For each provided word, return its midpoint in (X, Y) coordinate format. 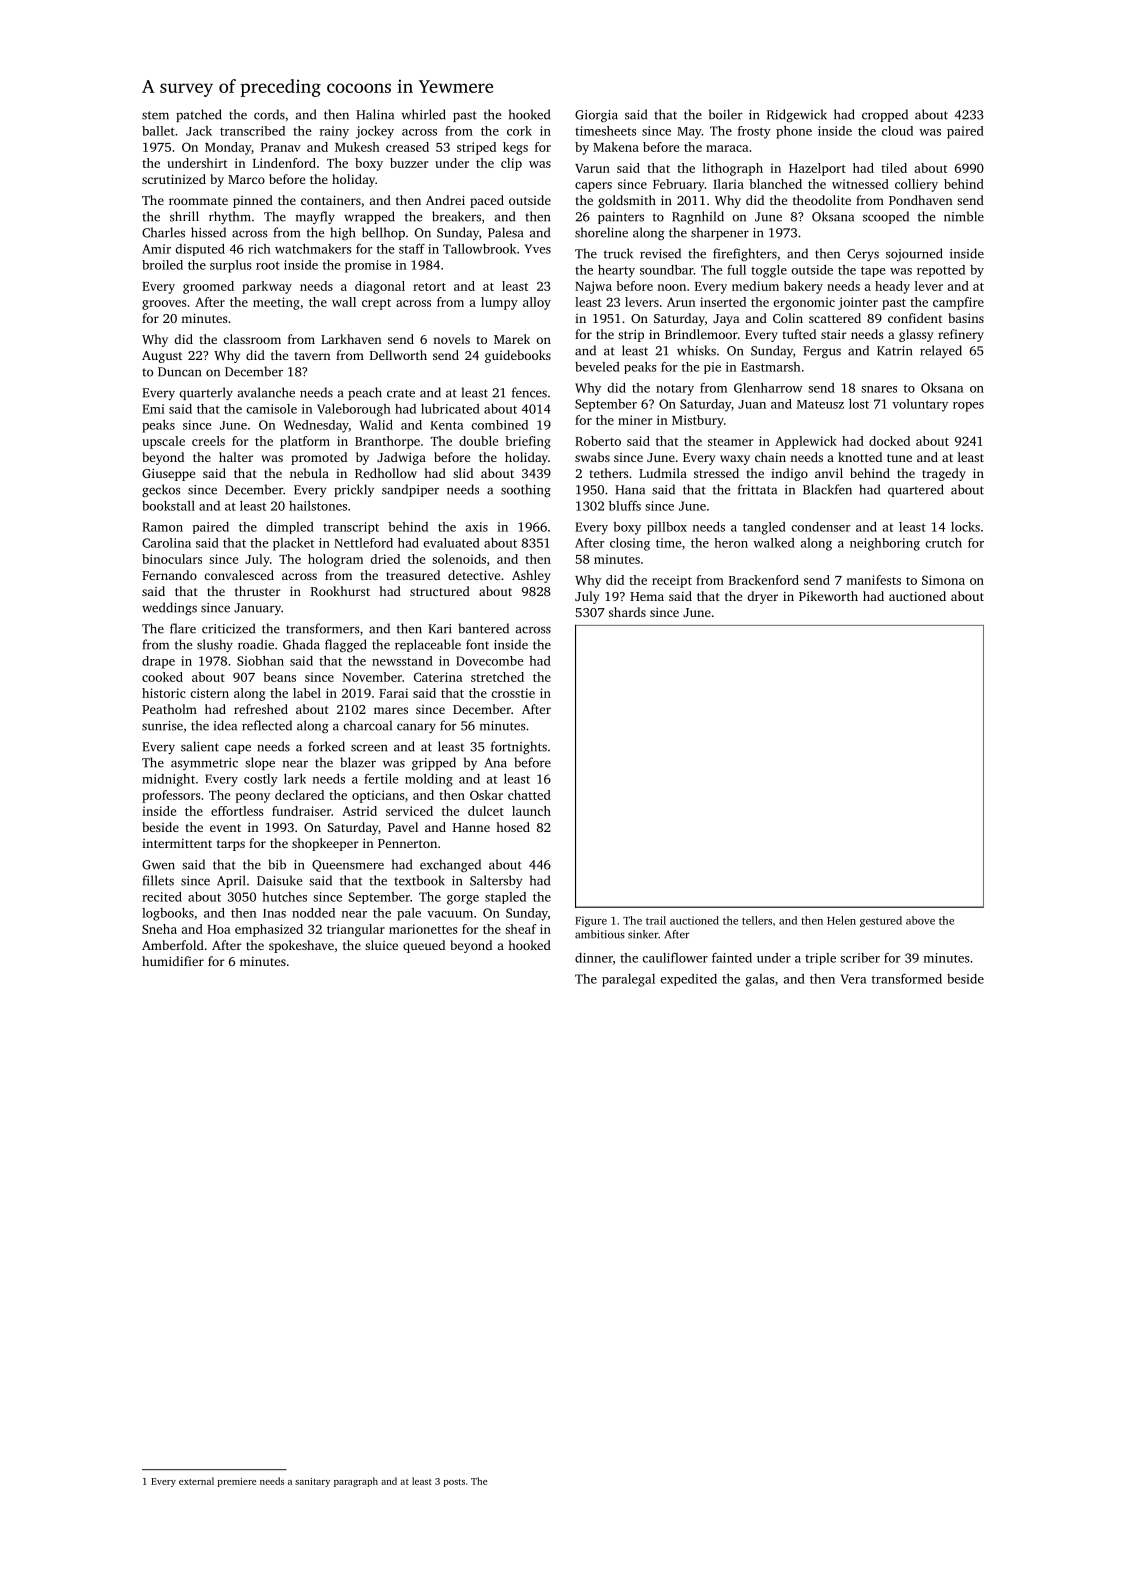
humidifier (173, 961)
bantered (483, 628)
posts (454, 1483)
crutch (943, 543)
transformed (907, 979)
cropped (885, 115)
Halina (375, 114)
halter (236, 457)
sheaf (521, 929)
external (196, 1481)
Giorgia (596, 116)
